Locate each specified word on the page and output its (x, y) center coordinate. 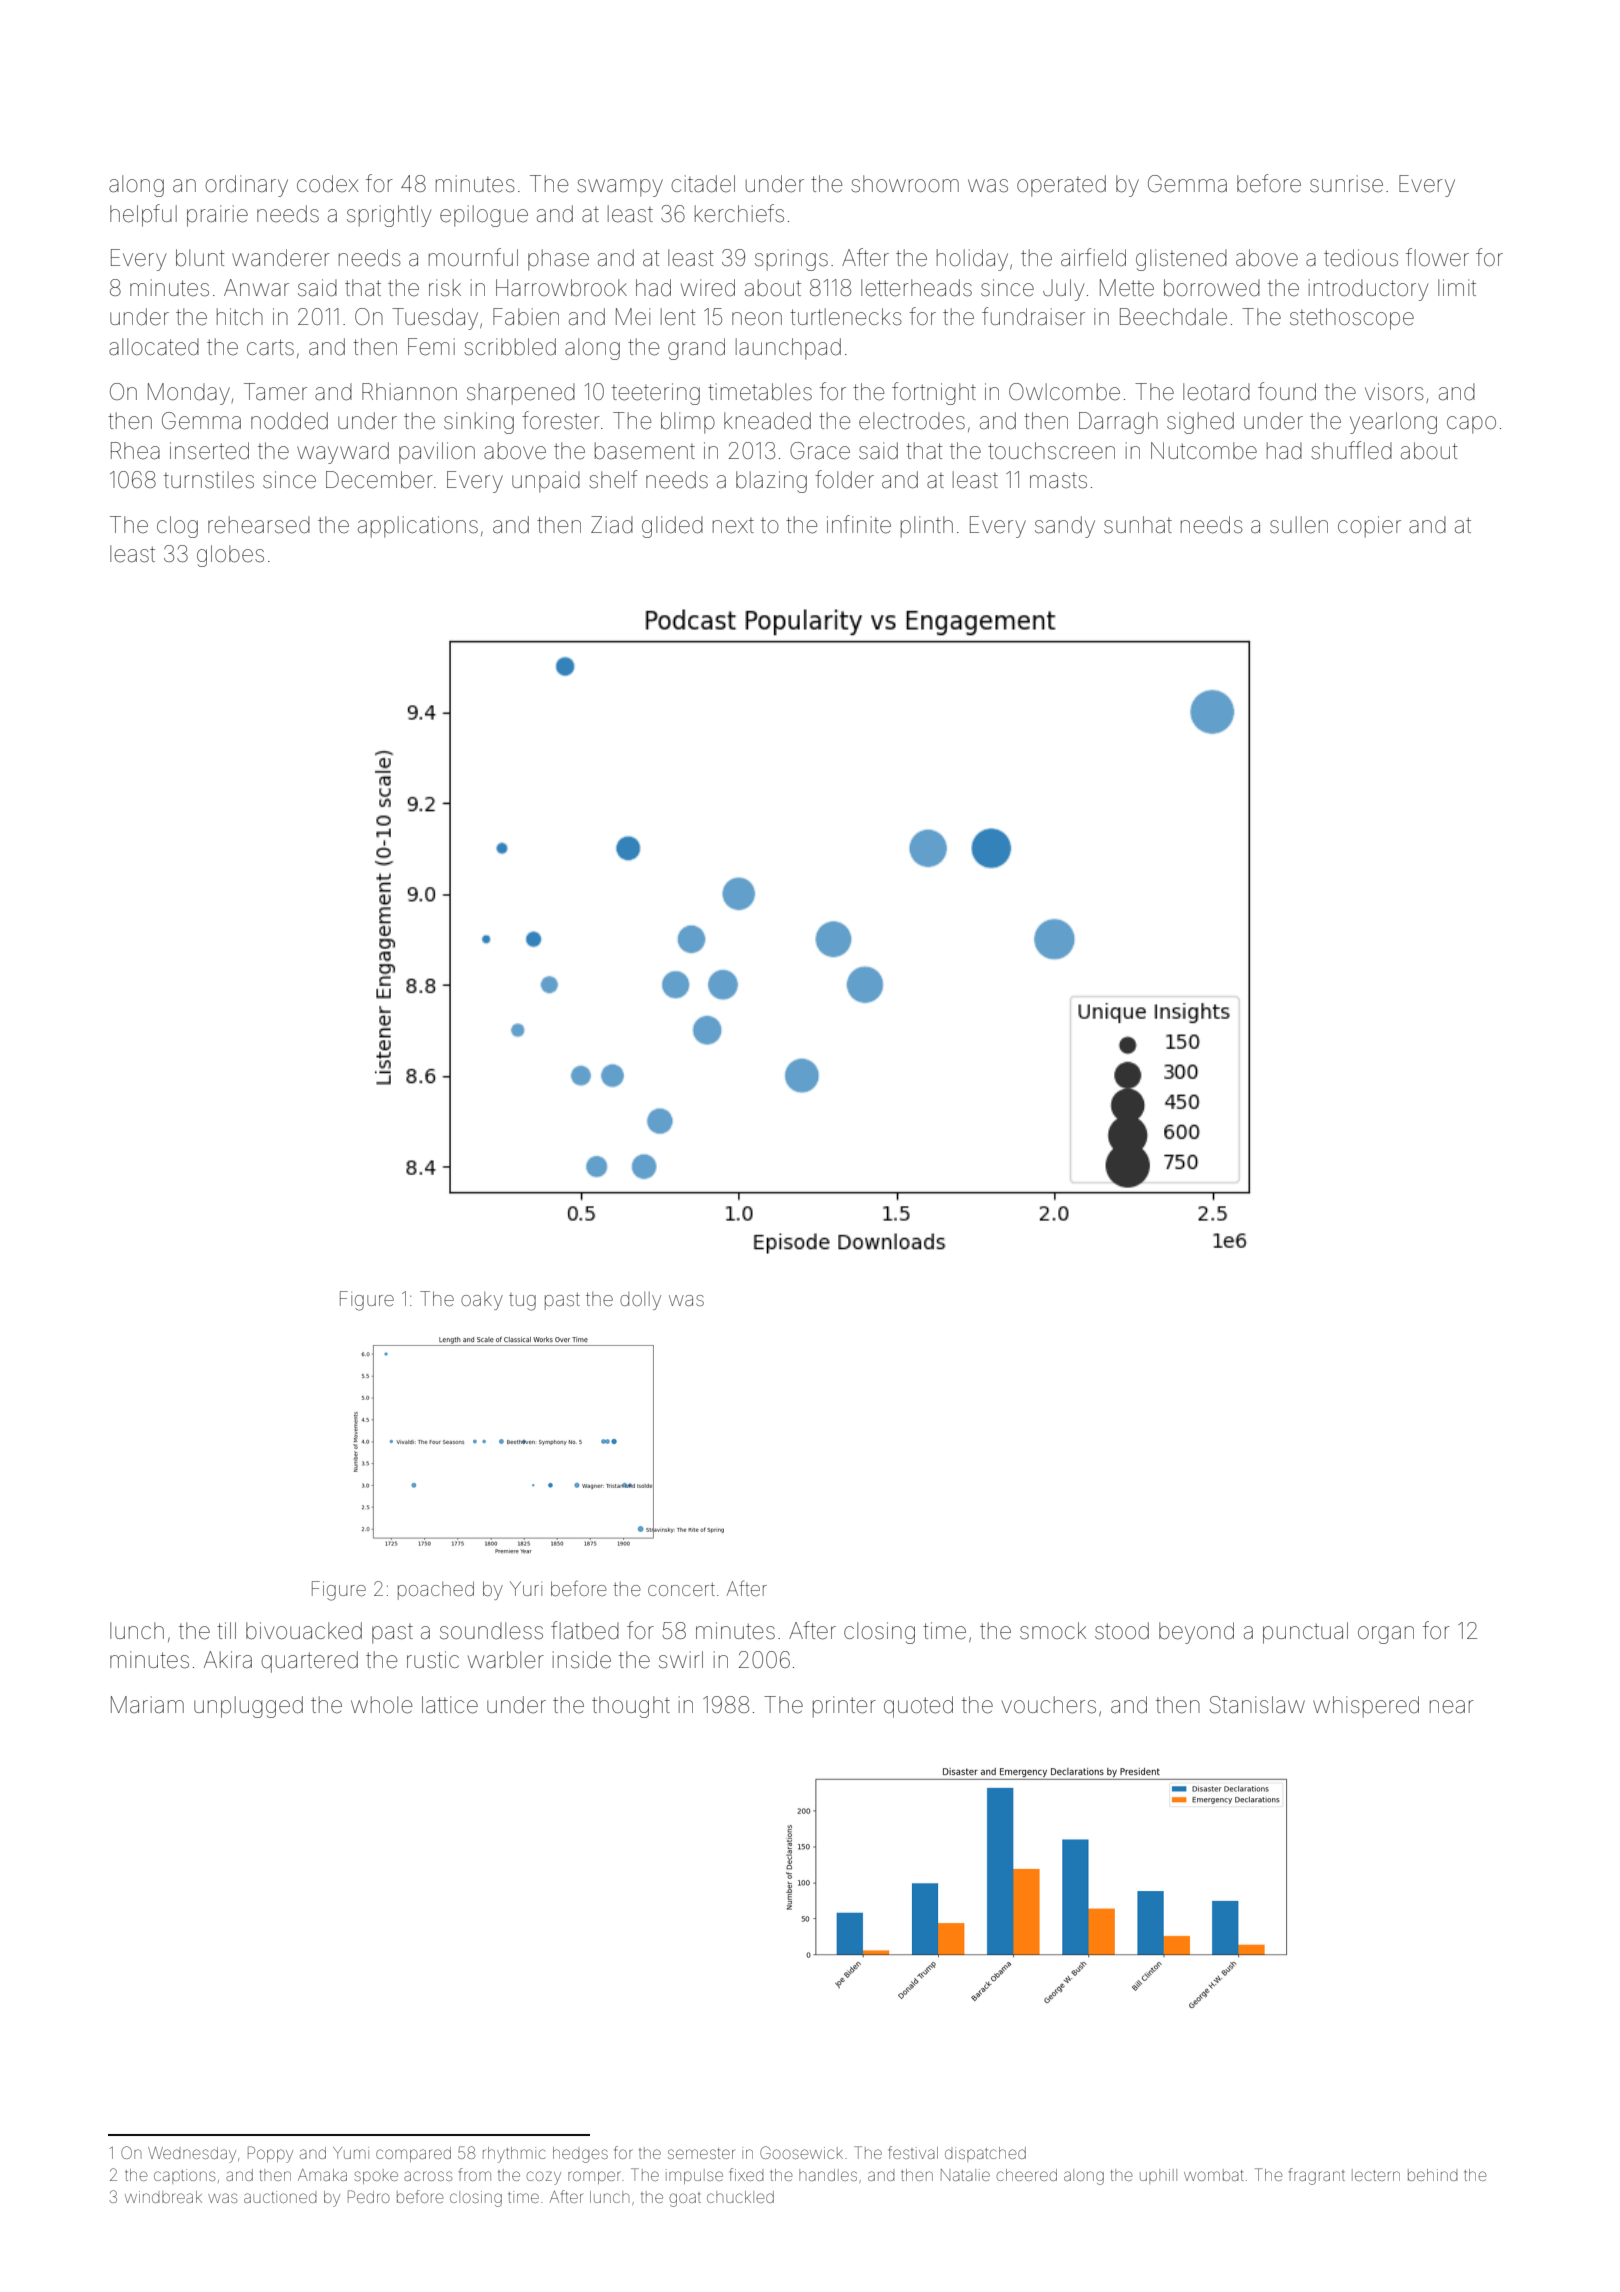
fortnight (934, 393)
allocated (154, 347)
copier (1369, 527)
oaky (482, 1301)
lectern (1376, 2175)
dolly (640, 1301)
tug (522, 1302)
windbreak (163, 2197)
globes (230, 556)
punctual (1305, 1633)
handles (828, 2175)
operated (1061, 186)
